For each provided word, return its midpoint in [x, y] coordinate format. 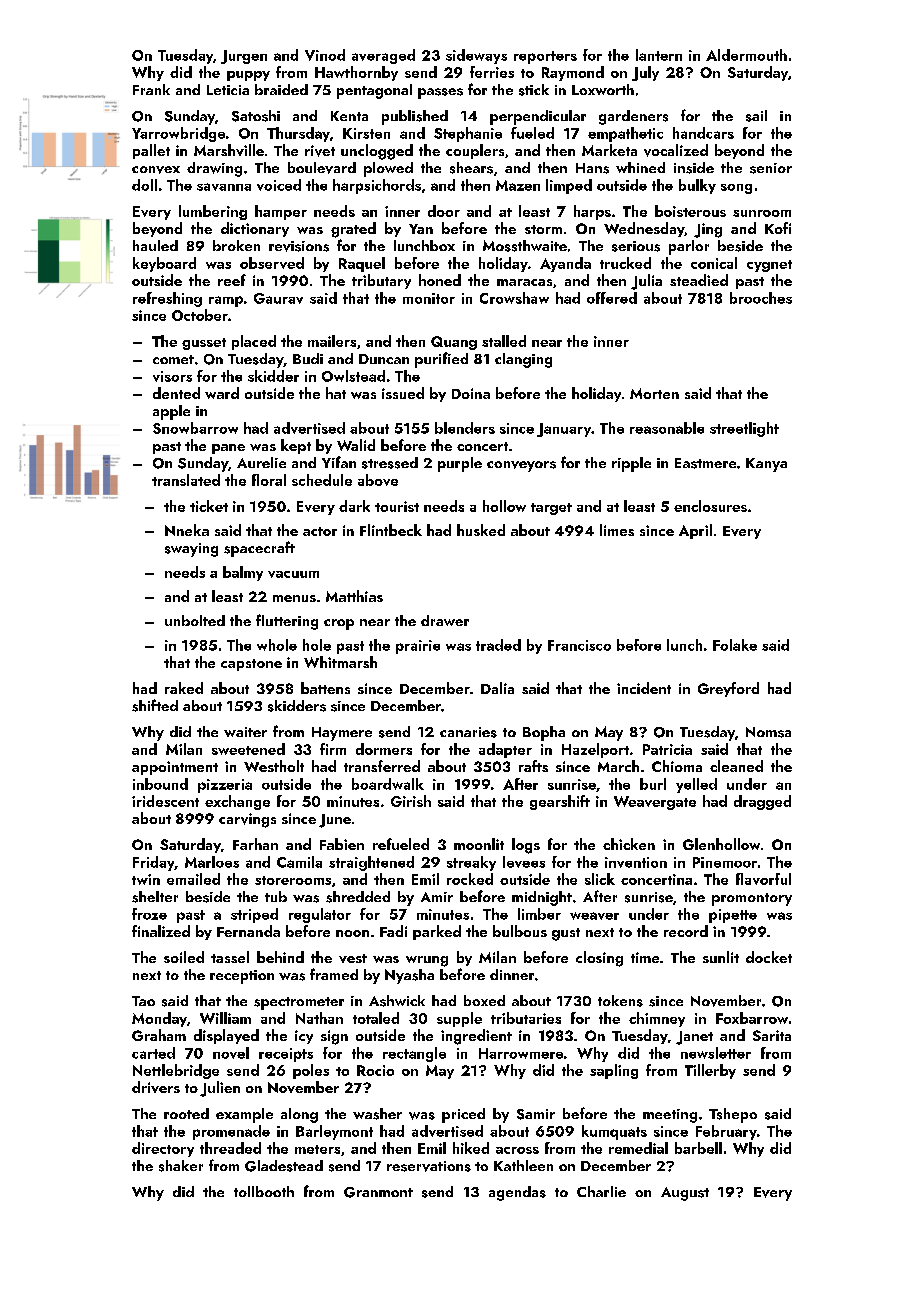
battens [325, 688]
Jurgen [244, 57]
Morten [654, 393]
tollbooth [264, 1191]
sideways [476, 56]
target [551, 509]
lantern [659, 55]
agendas [517, 1193]
